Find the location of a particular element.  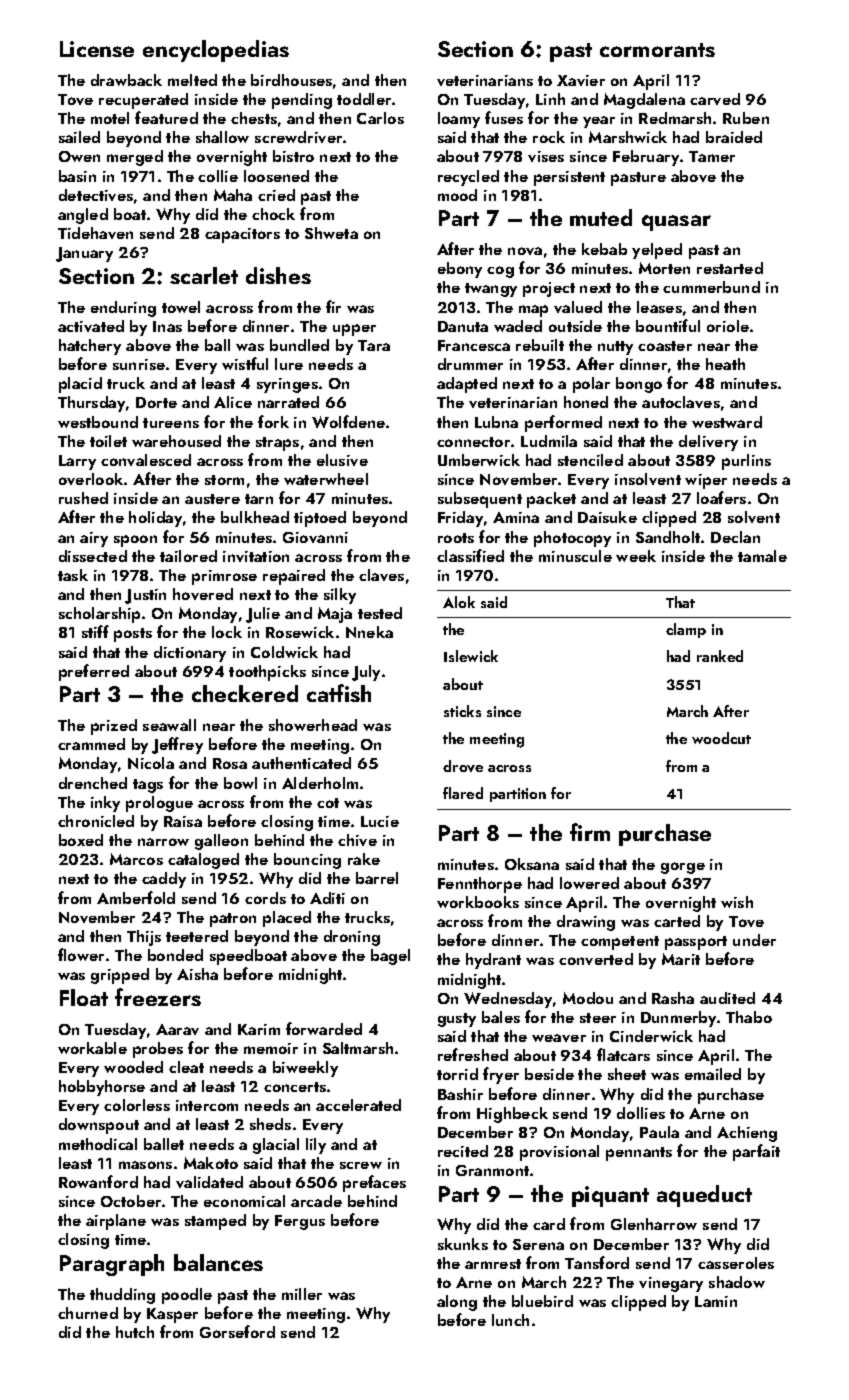

License is located at coordinates (97, 49).
